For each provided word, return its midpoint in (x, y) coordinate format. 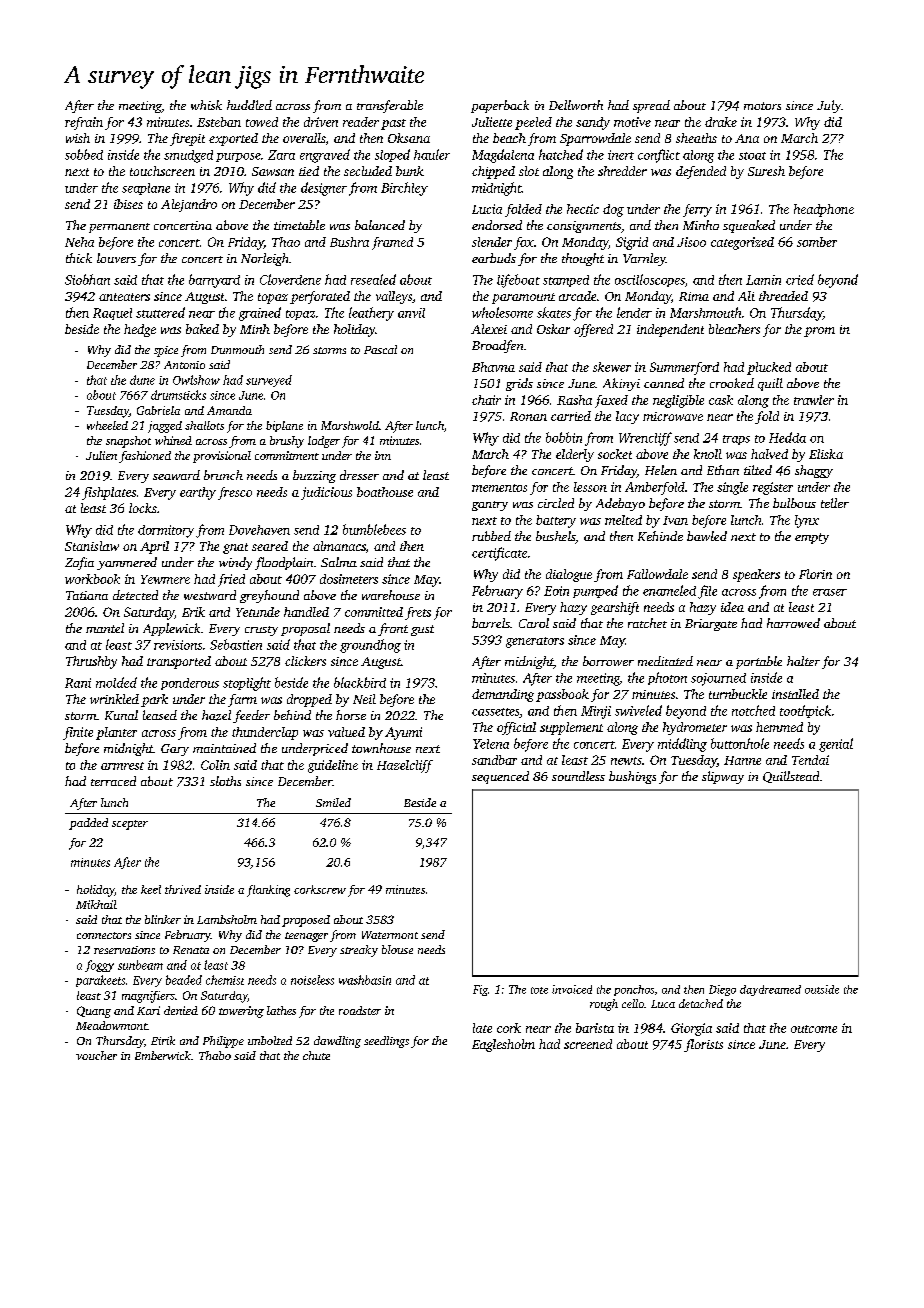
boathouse (385, 492)
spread (651, 106)
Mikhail (96, 904)
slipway (723, 777)
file (707, 592)
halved (769, 454)
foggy (99, 966)
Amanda (229, 410)
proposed (306, 921)
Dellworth (576, 105)
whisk (206, 105)
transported (179, 662)
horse (351, 715)
